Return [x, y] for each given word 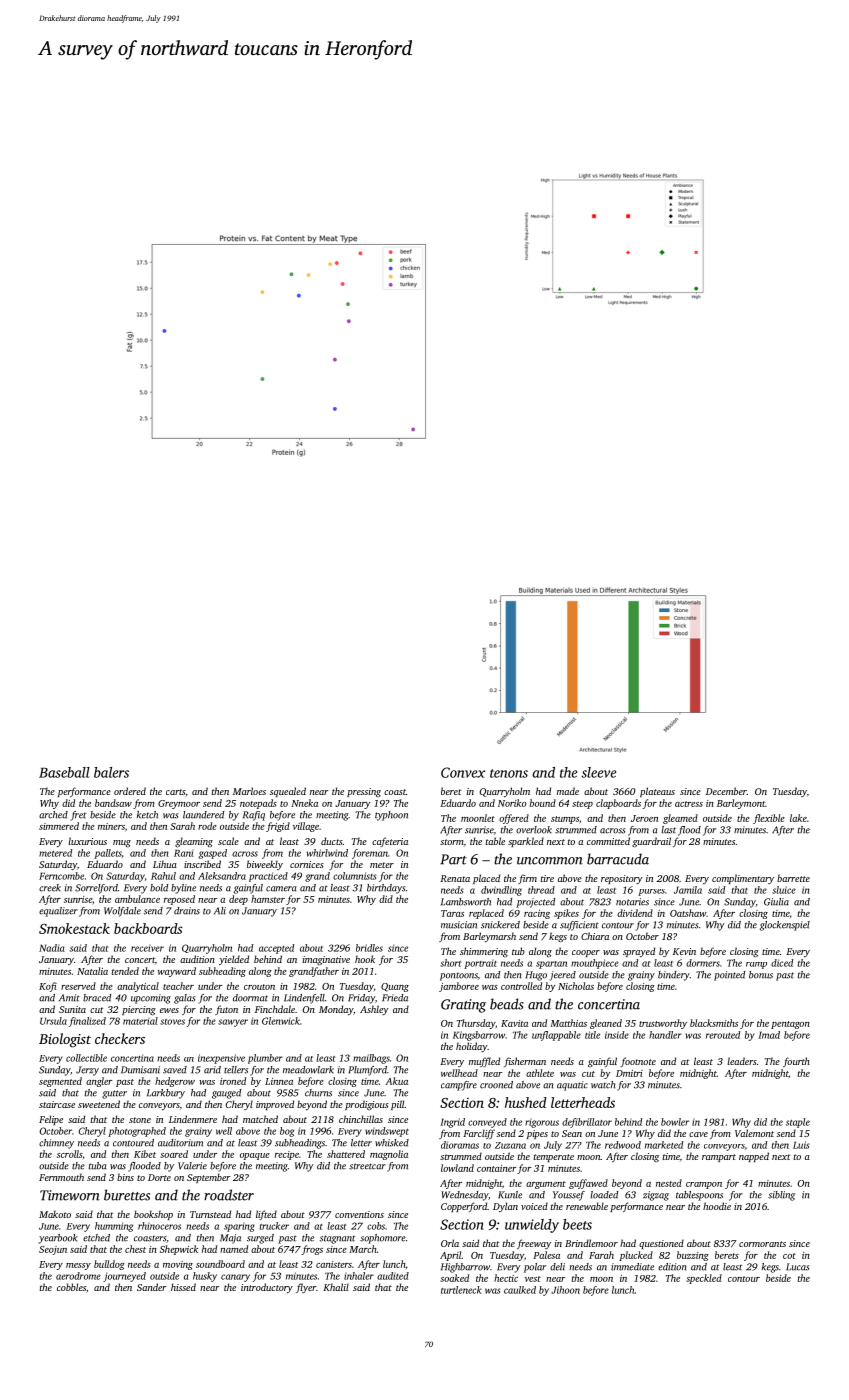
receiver [147, 948]
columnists [355, 876]
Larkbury [166, 1094]
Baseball [64, 772]
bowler [675, 1122]
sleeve [598, 772]
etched [96, 1238]
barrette [793, 878]
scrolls [69, 1154]
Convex [463, 772]
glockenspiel [785, 926]
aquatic [572, 1086]
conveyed [487, 1123]
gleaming [194, 842]
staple [798, 1123]
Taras [452, 913]
